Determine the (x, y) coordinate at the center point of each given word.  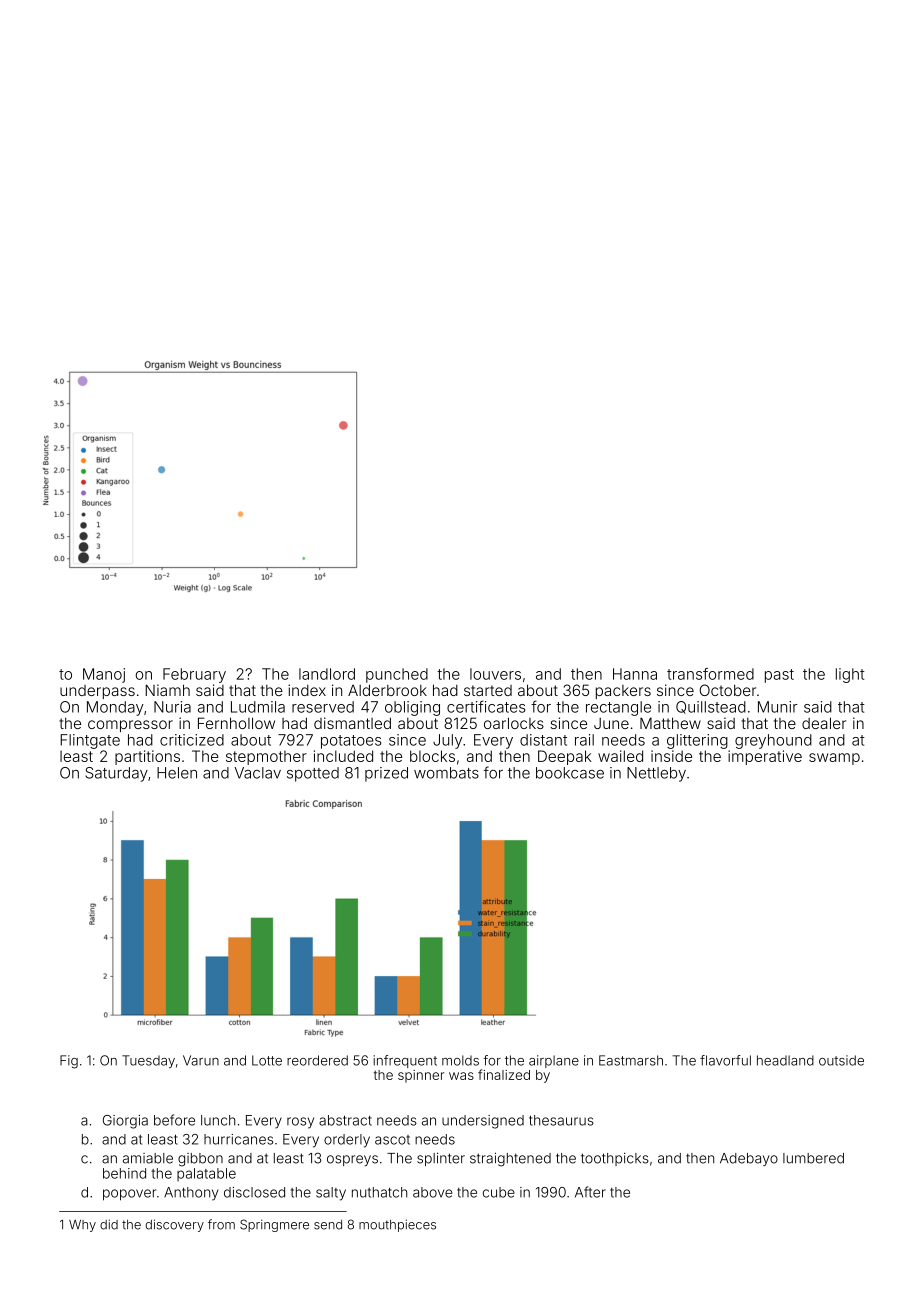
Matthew (670, 723)
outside (841, 1060)
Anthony (191, 1194)
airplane (554, 1061)
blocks (432, 756)
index (307, 690)
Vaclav (257, 773)
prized (386, 774)
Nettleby (656, 774)
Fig (69, 1062)
